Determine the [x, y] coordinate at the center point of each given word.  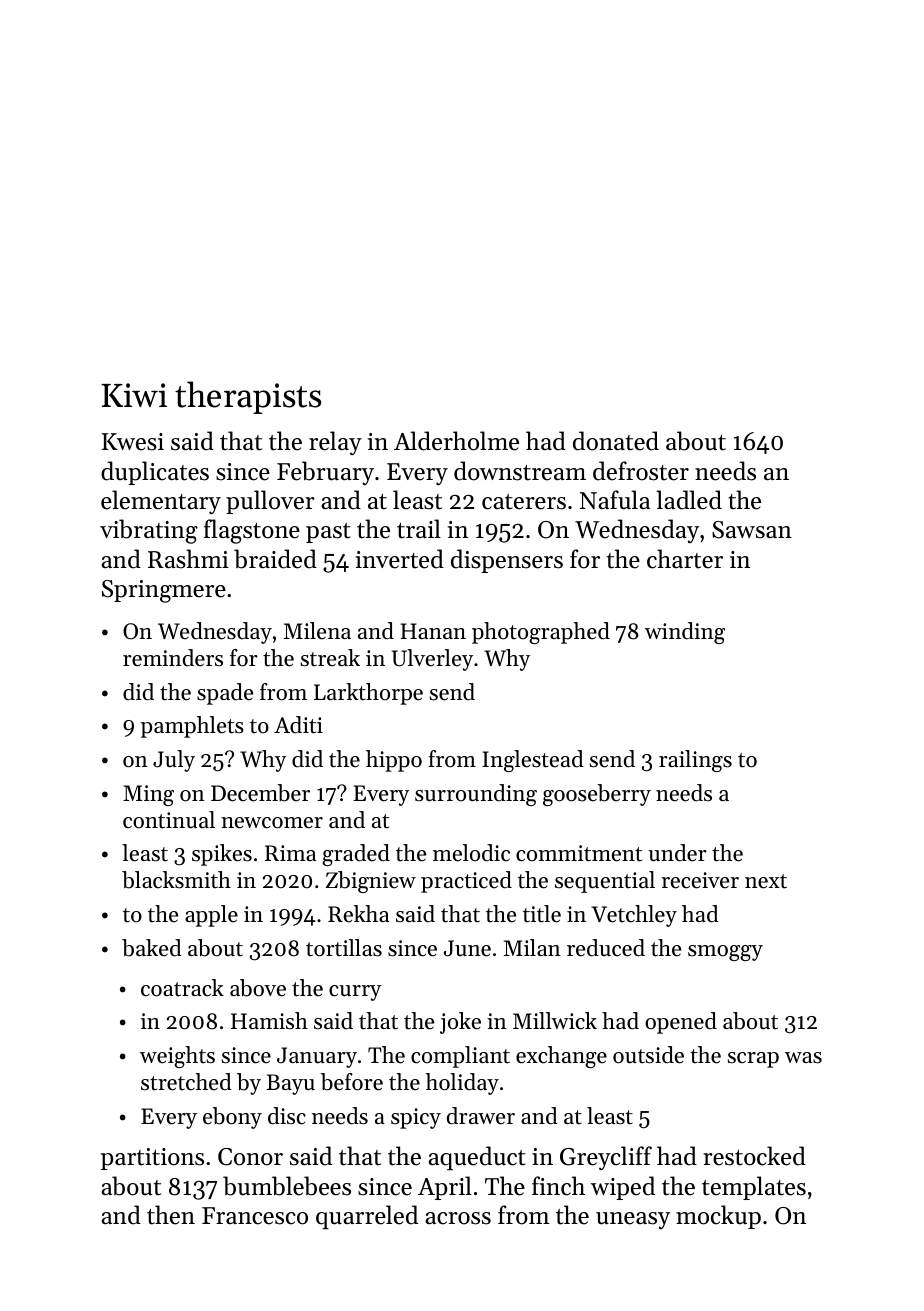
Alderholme [456, 441]
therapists [248, 397]
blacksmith [176, 880]
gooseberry [597, 795]
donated [616, 441]
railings [695, 761]
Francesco [255, 1216]
